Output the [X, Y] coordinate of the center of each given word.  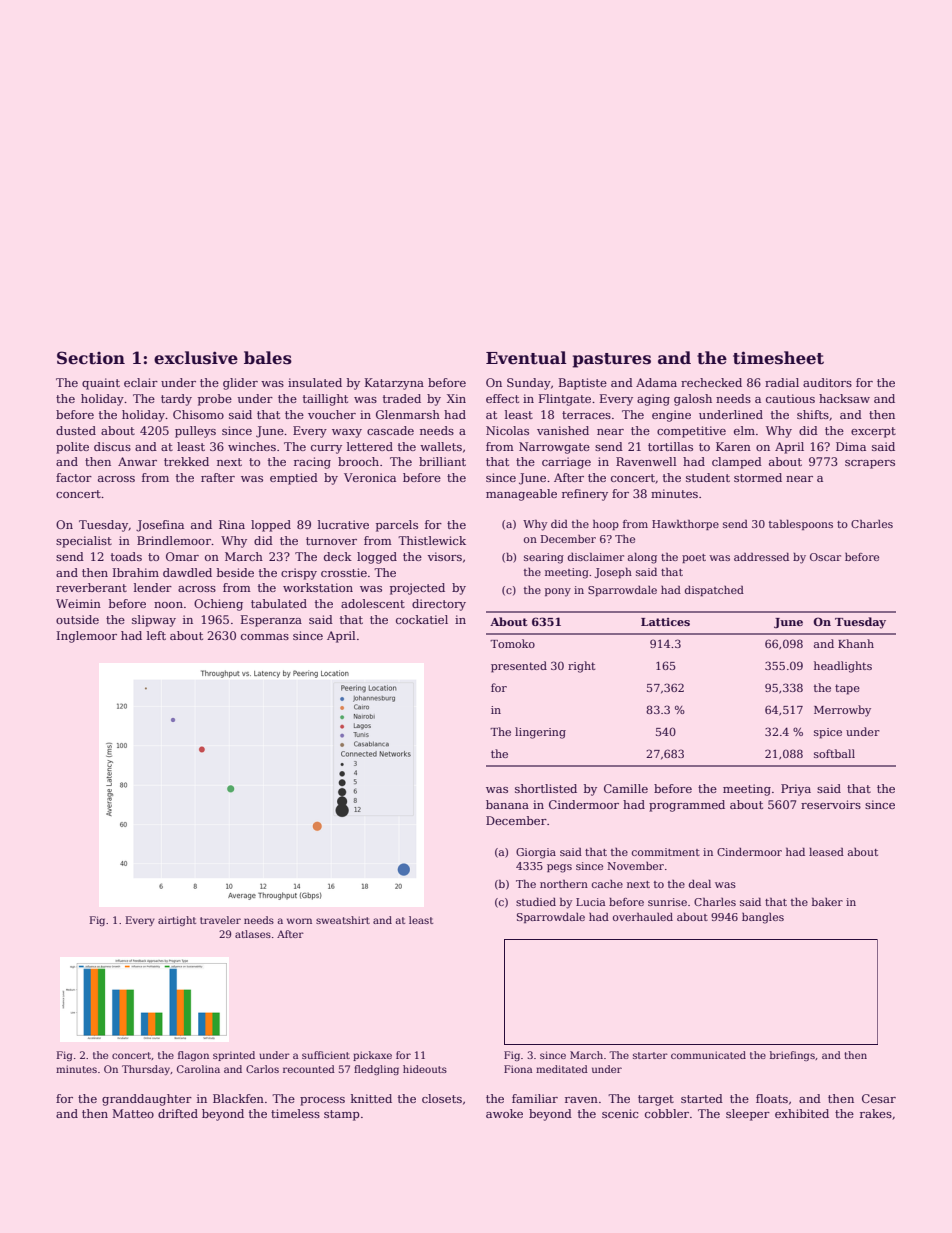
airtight [177, 921]
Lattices [665, 622]
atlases [253, 934]
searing [544, 558]
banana [507, 804]
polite [72, 448]
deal [700, 884]
